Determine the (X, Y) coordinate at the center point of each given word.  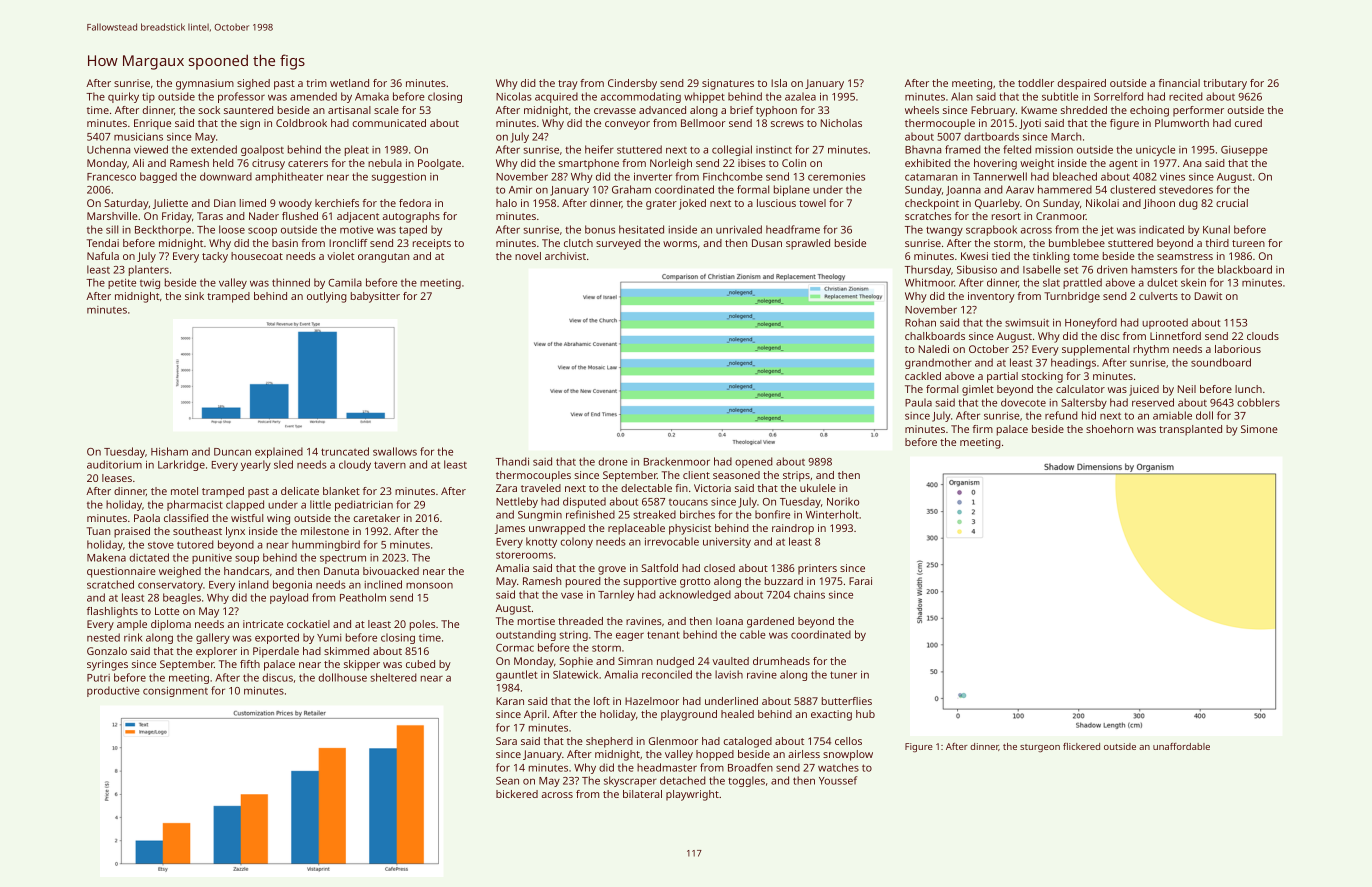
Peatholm (363, 597)
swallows (395, 451)
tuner (843, 675)
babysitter (375, 297)
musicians (138, 136)
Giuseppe (1244, 151)
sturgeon (1040, 748)
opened (754, 462)
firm (983, 429)
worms (680, 244)
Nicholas (841, 123)
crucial (1232, 203)
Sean (507, 781)
